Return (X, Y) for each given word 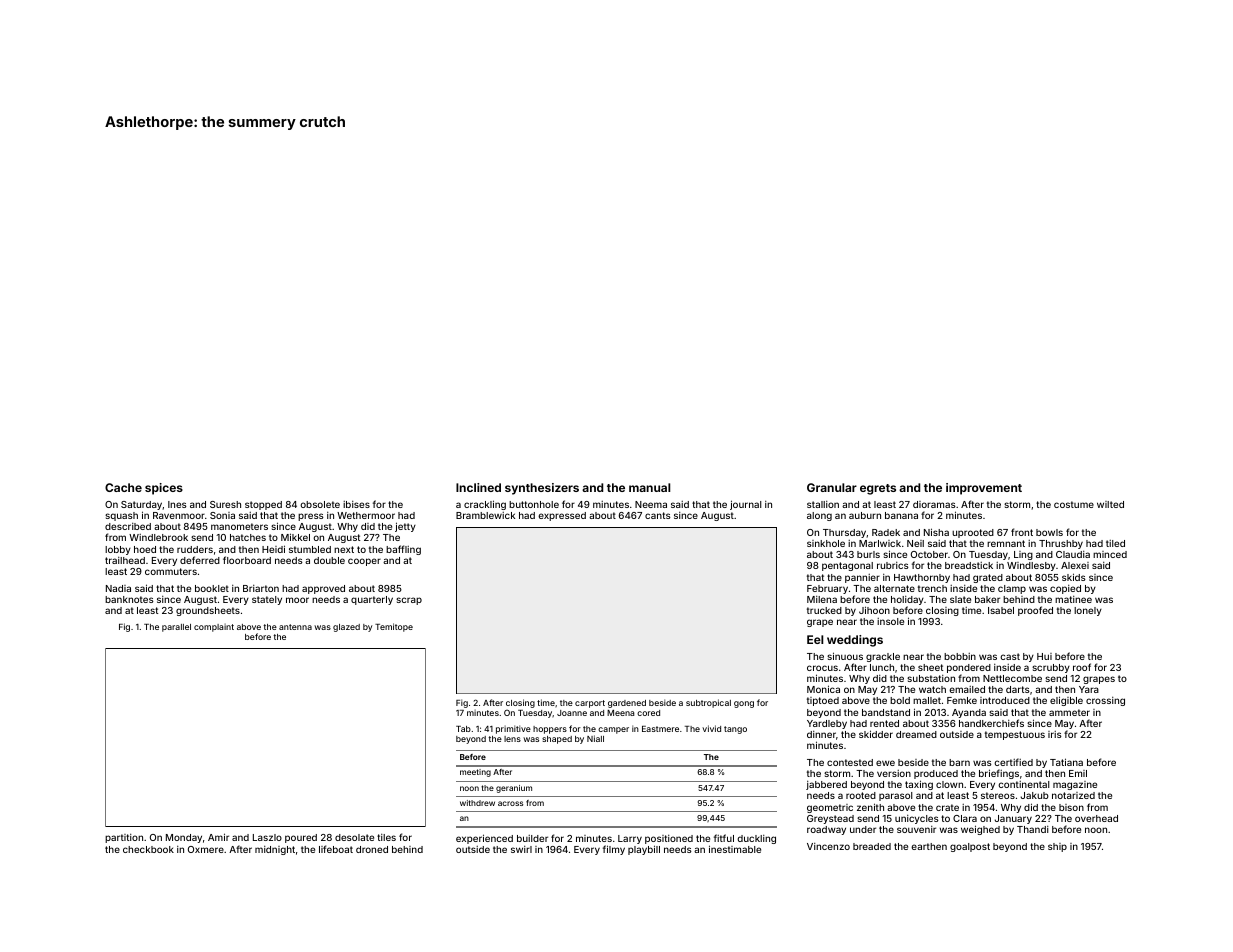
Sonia (222, 515)
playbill (644, 850)
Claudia (1073, 554)
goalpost (970, 847)
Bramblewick (485, 515)
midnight (275, 850)
